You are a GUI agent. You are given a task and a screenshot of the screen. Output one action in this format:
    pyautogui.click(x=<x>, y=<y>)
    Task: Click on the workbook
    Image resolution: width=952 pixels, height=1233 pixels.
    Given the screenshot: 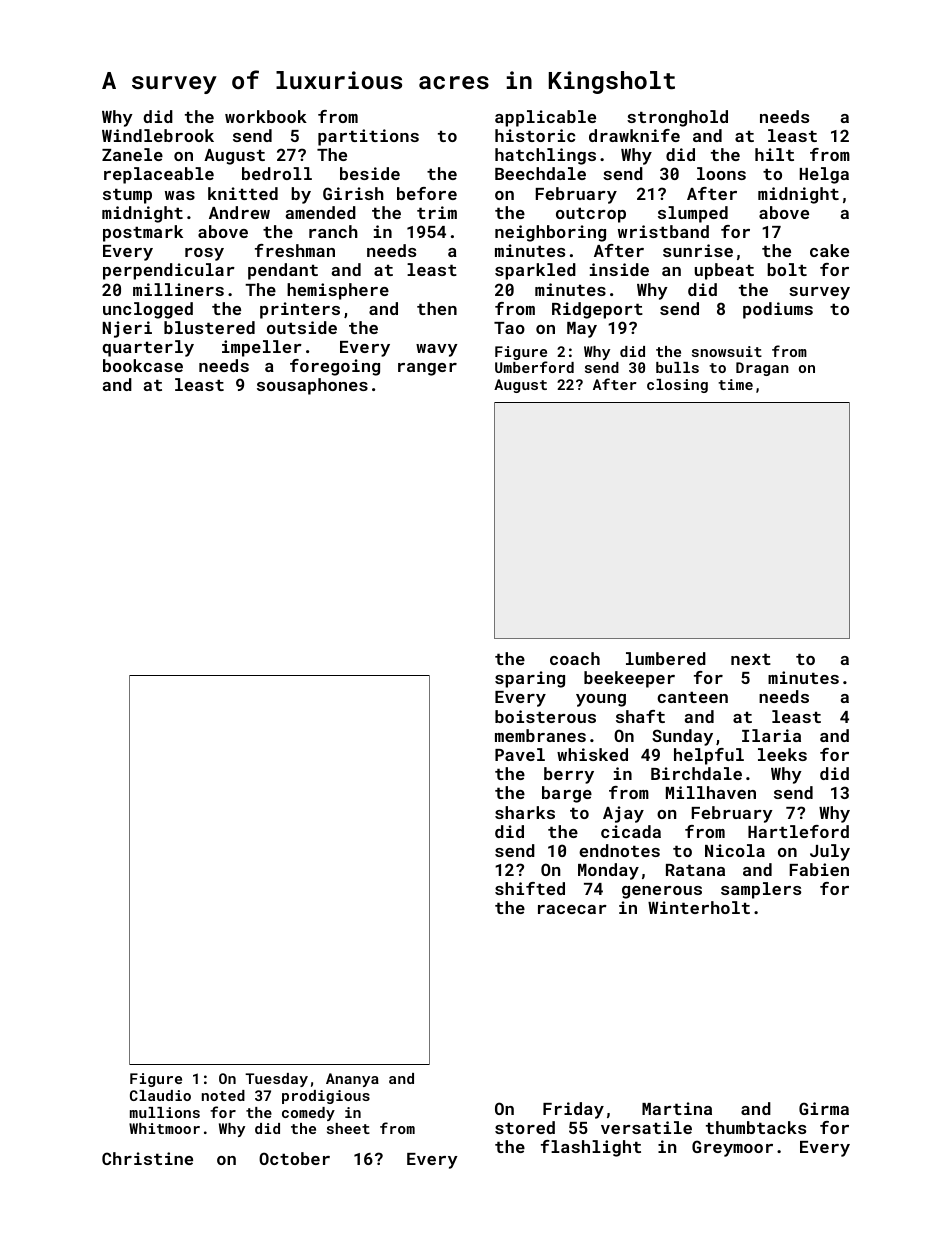 What is the action you would take?
    pyautogui.click(x=266, y=116)
